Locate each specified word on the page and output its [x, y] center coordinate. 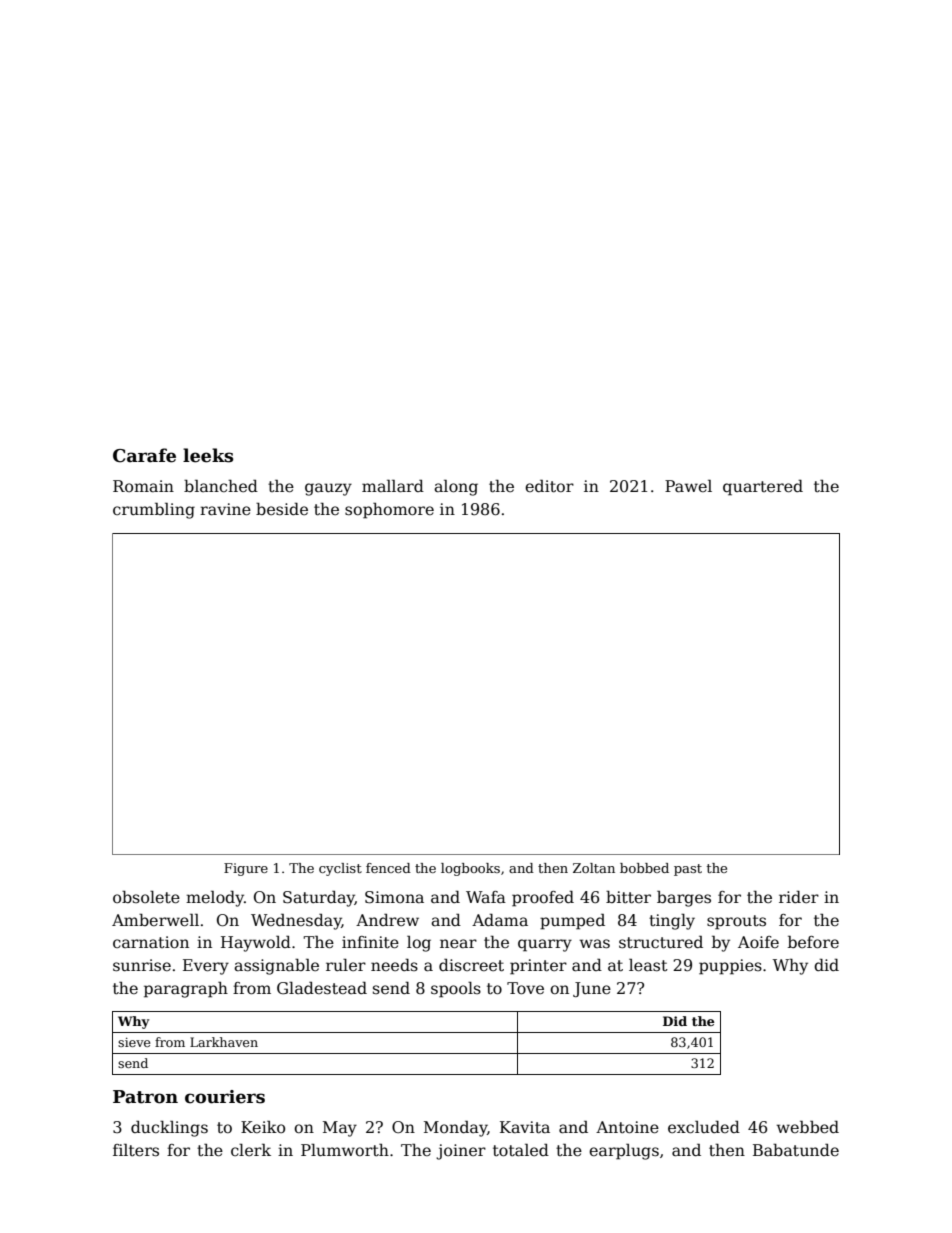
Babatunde [796, 1150]
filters [136, 1150]
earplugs [624, 1151]
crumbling [154, 511]
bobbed [644, 868]
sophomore [389, 510]
